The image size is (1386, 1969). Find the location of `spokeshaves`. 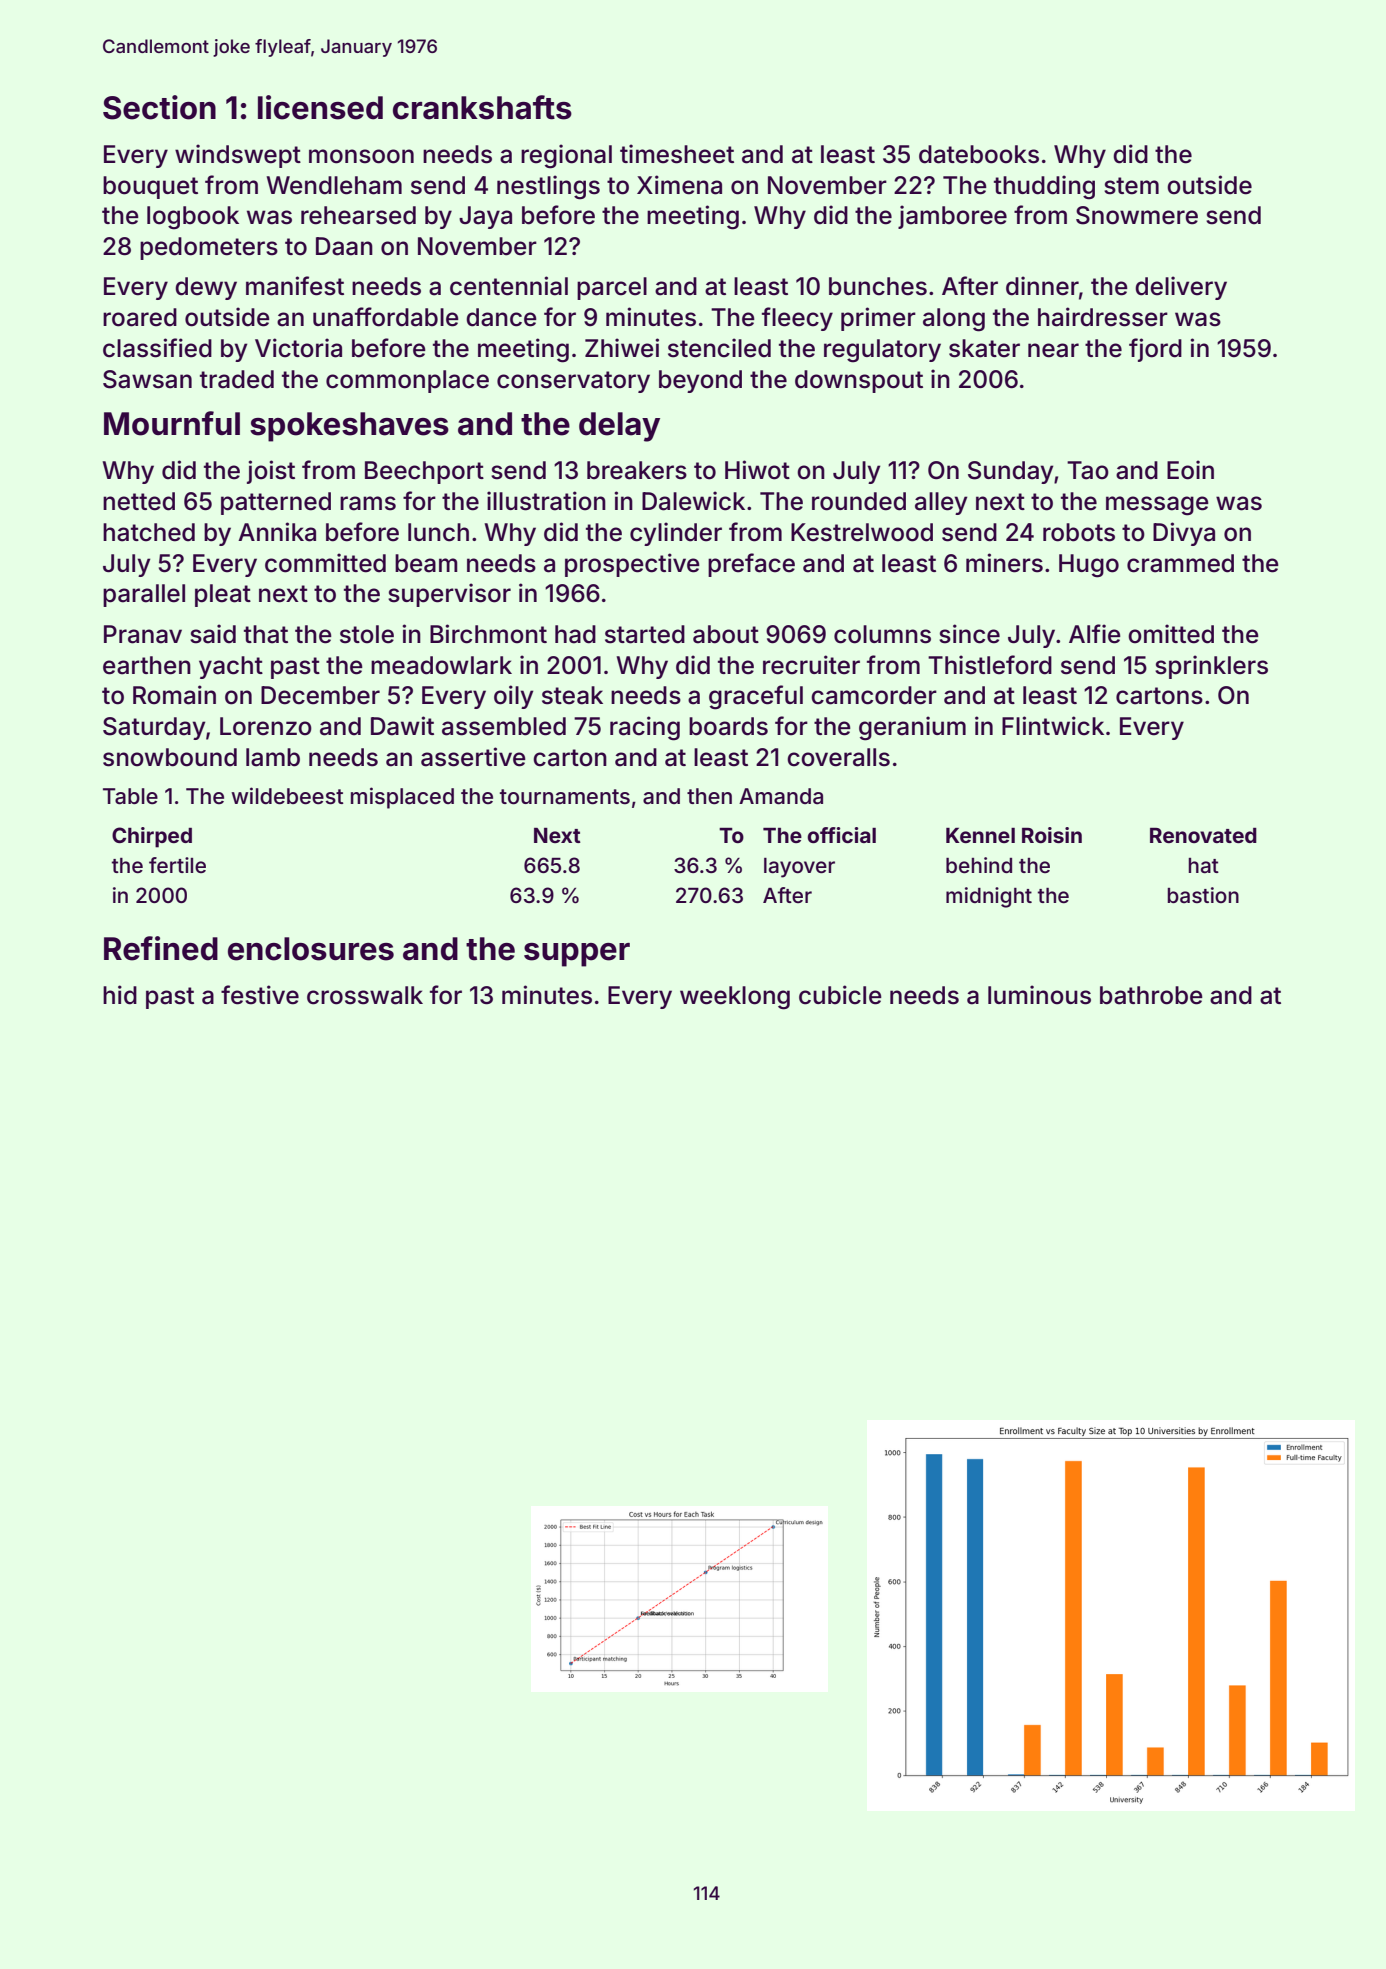

spokeshaves is located at coordinates (349, 427).
